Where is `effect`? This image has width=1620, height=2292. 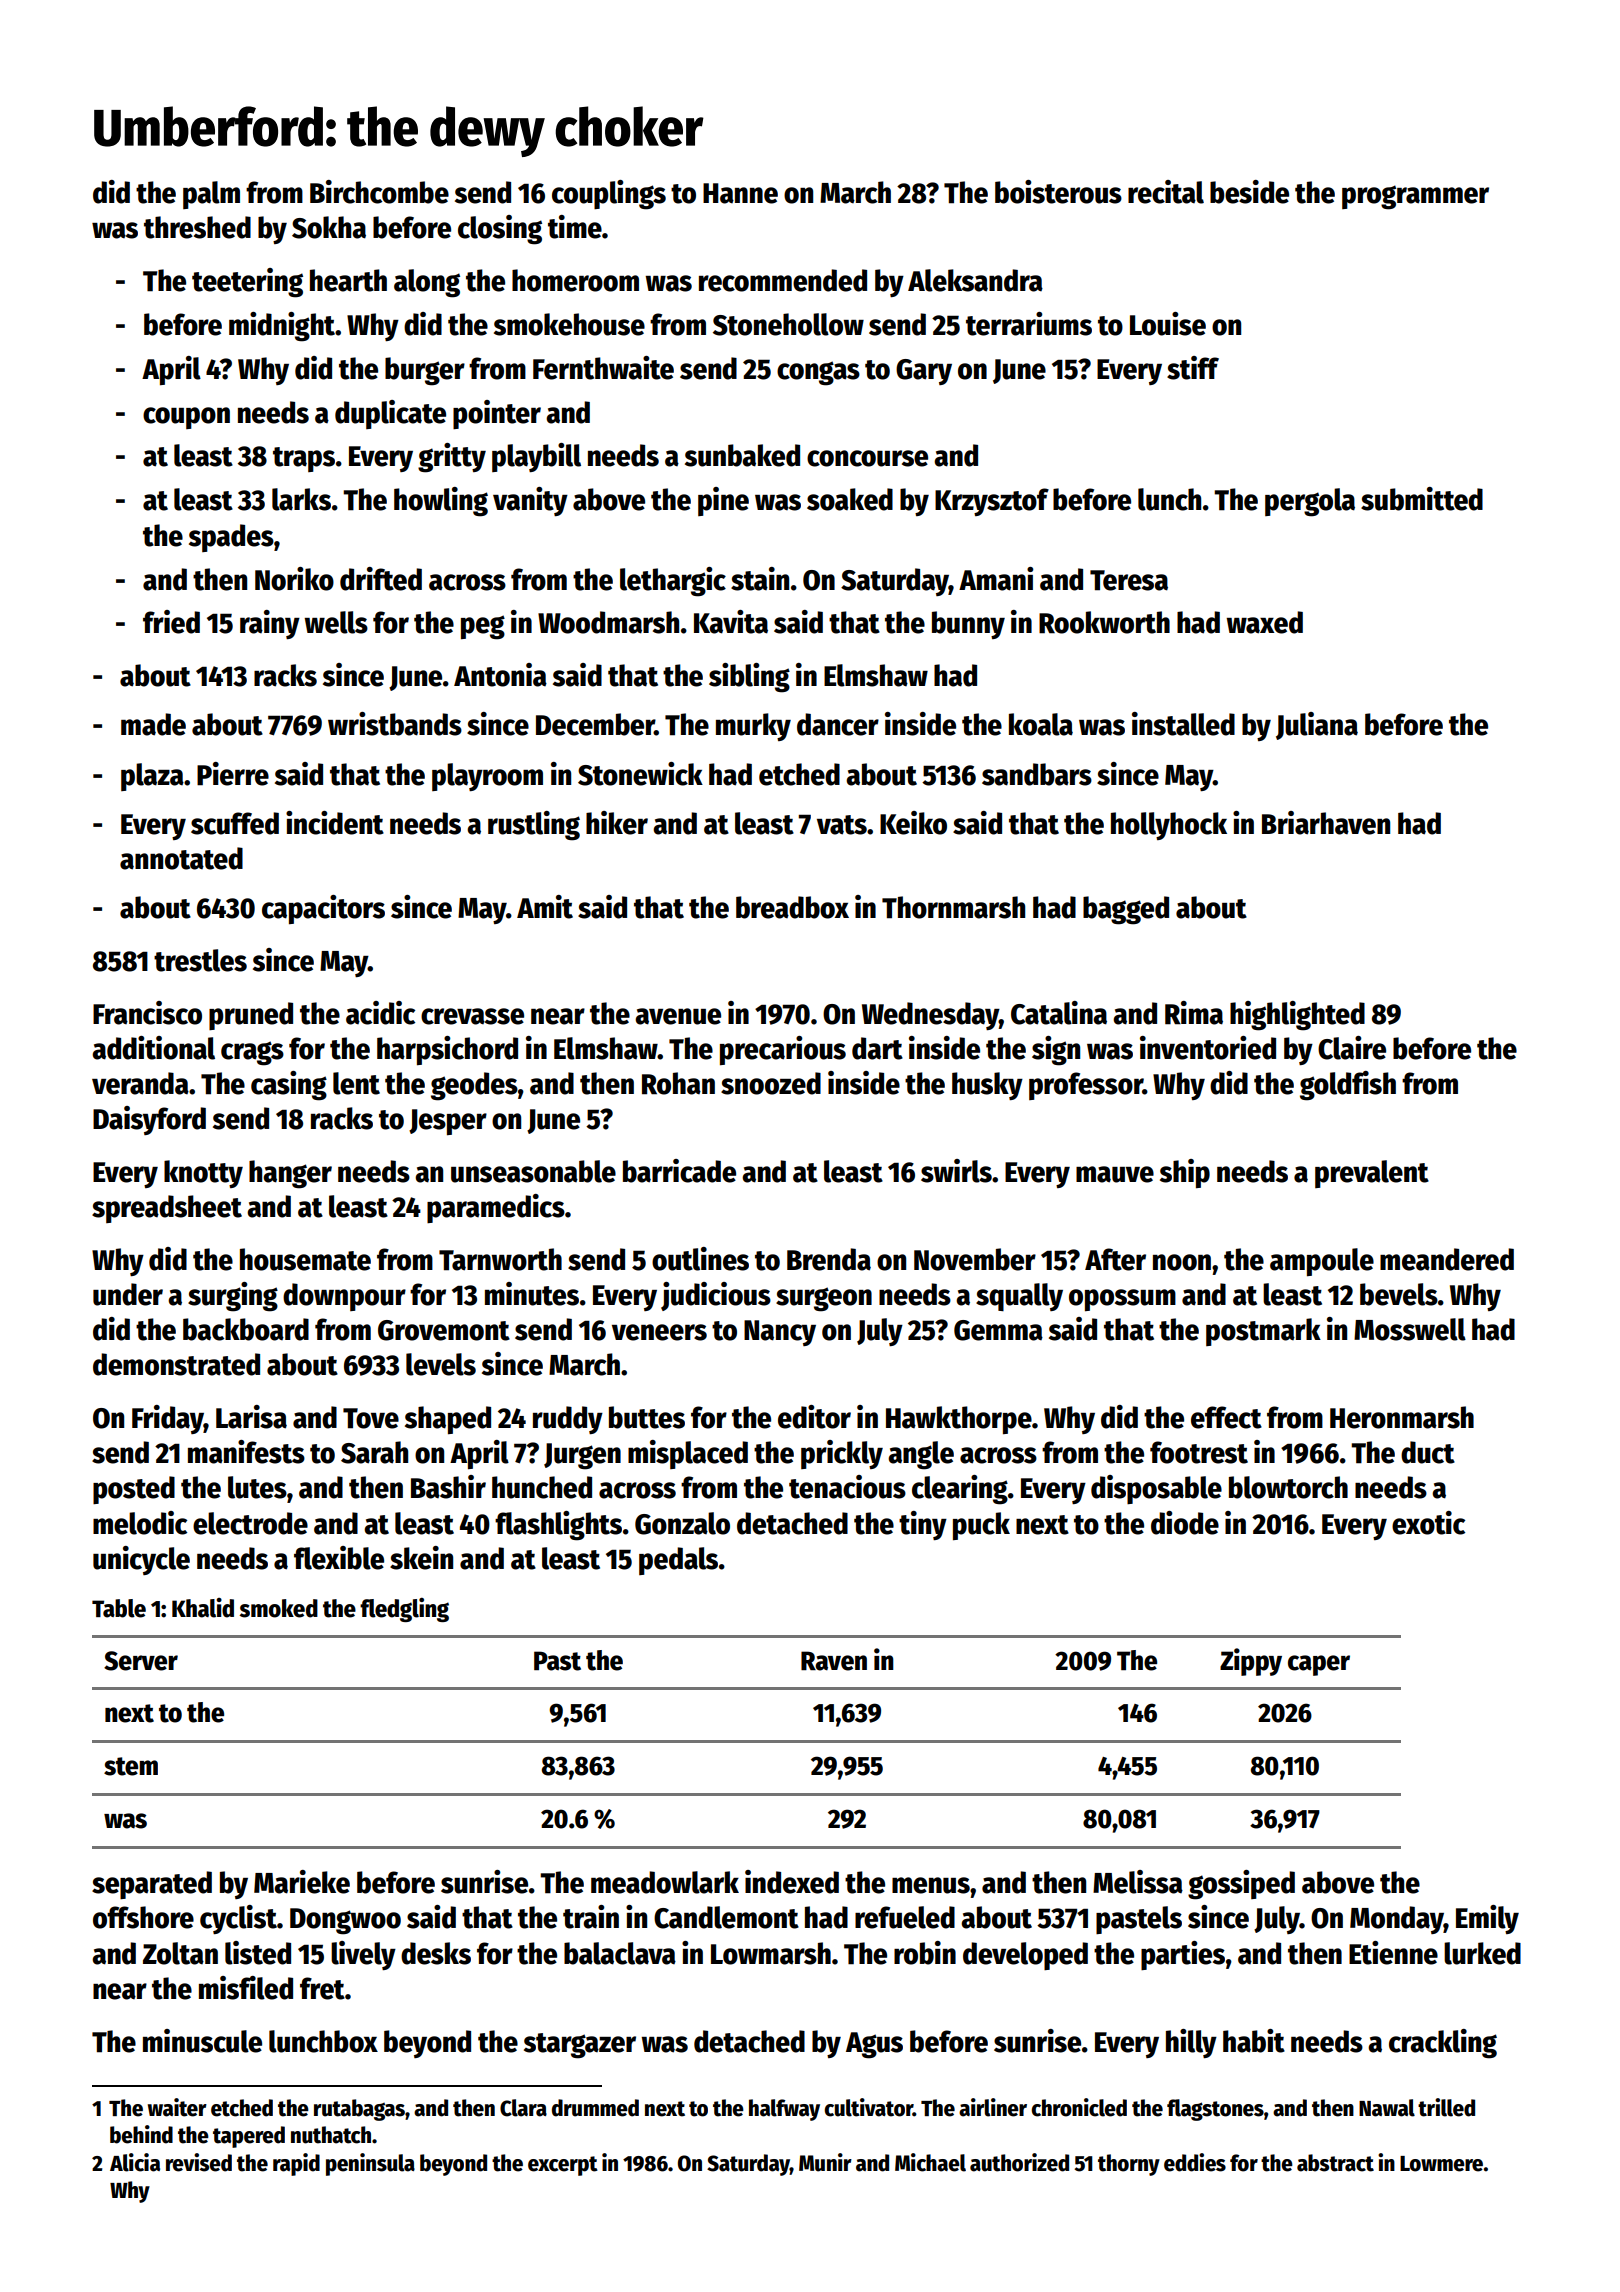
effect is located at coordinates (1226, 1417).
